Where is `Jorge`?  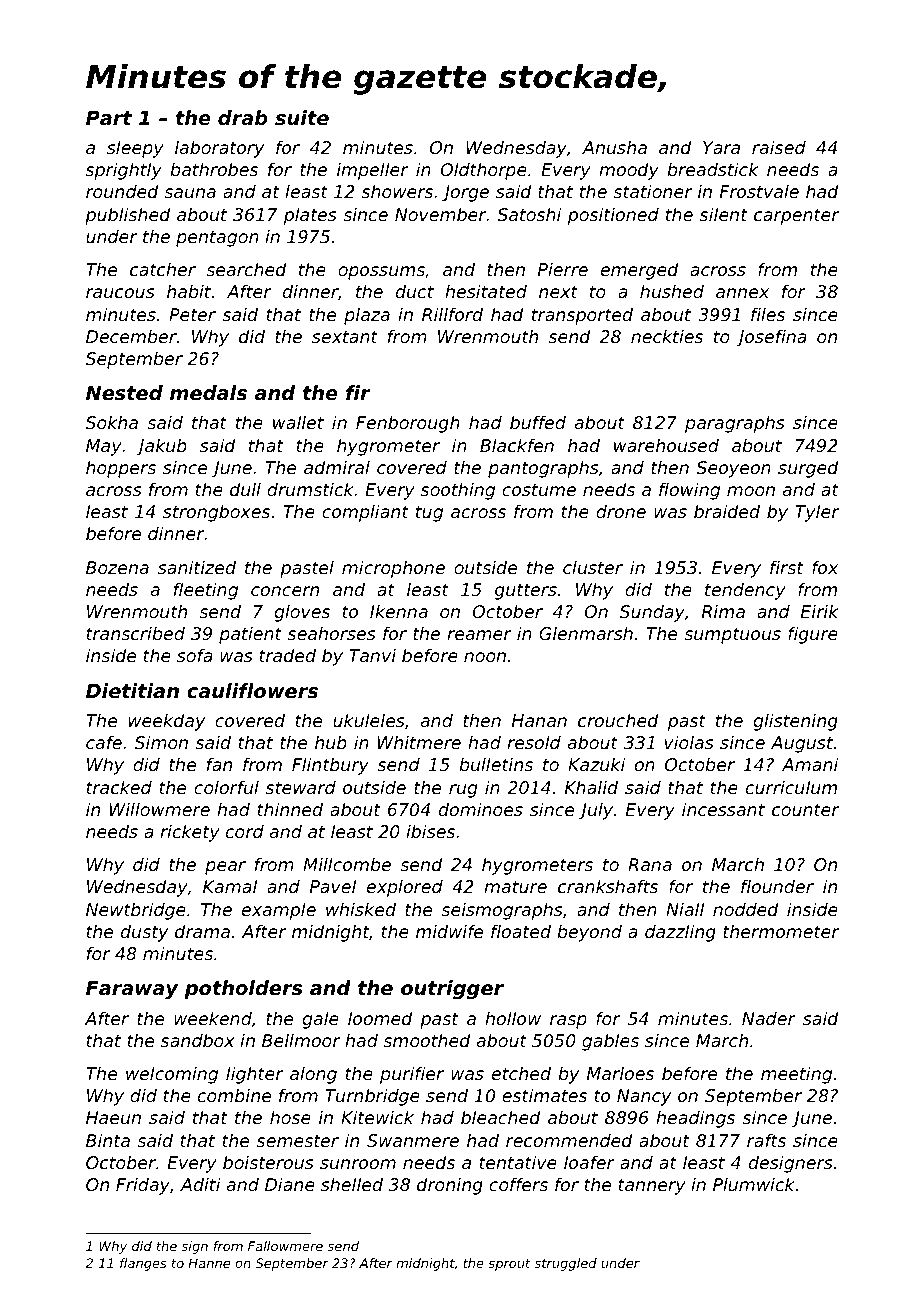
Jorge is located at coordinates (465, 193).
